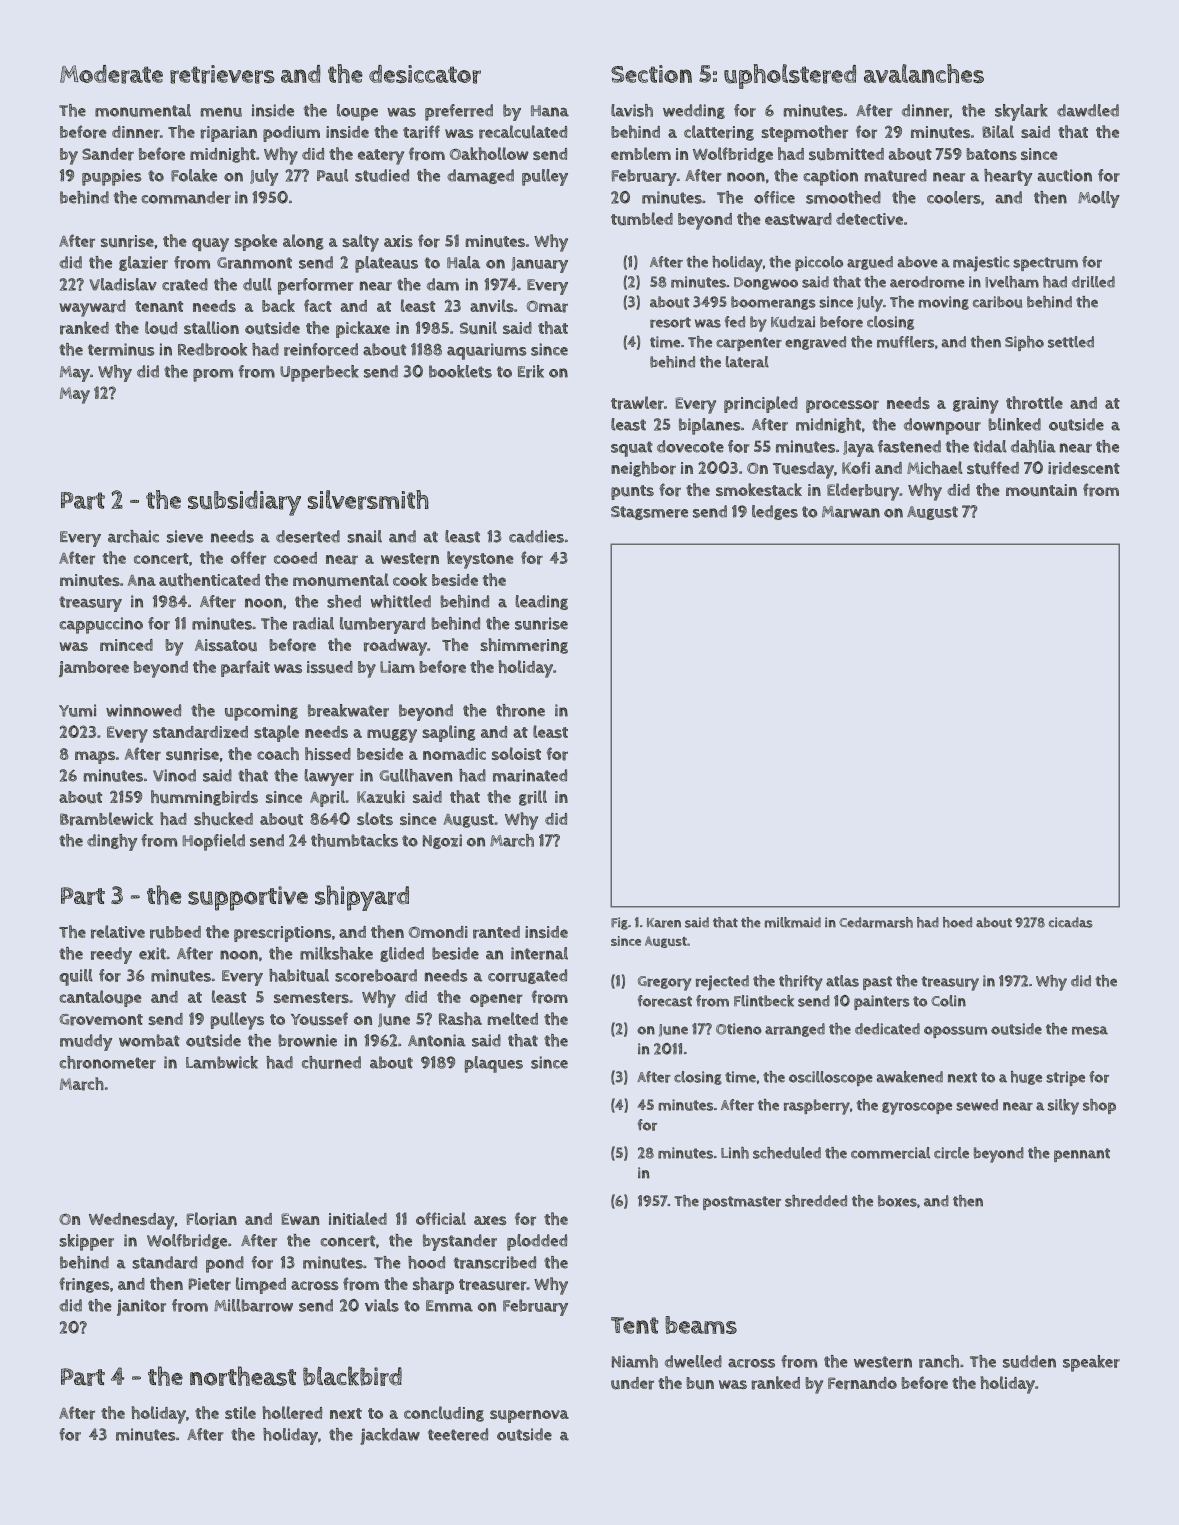  What do you see at coordinates (641, 153) in the page?
I see `emblem` at bounding box center [641, 153].
